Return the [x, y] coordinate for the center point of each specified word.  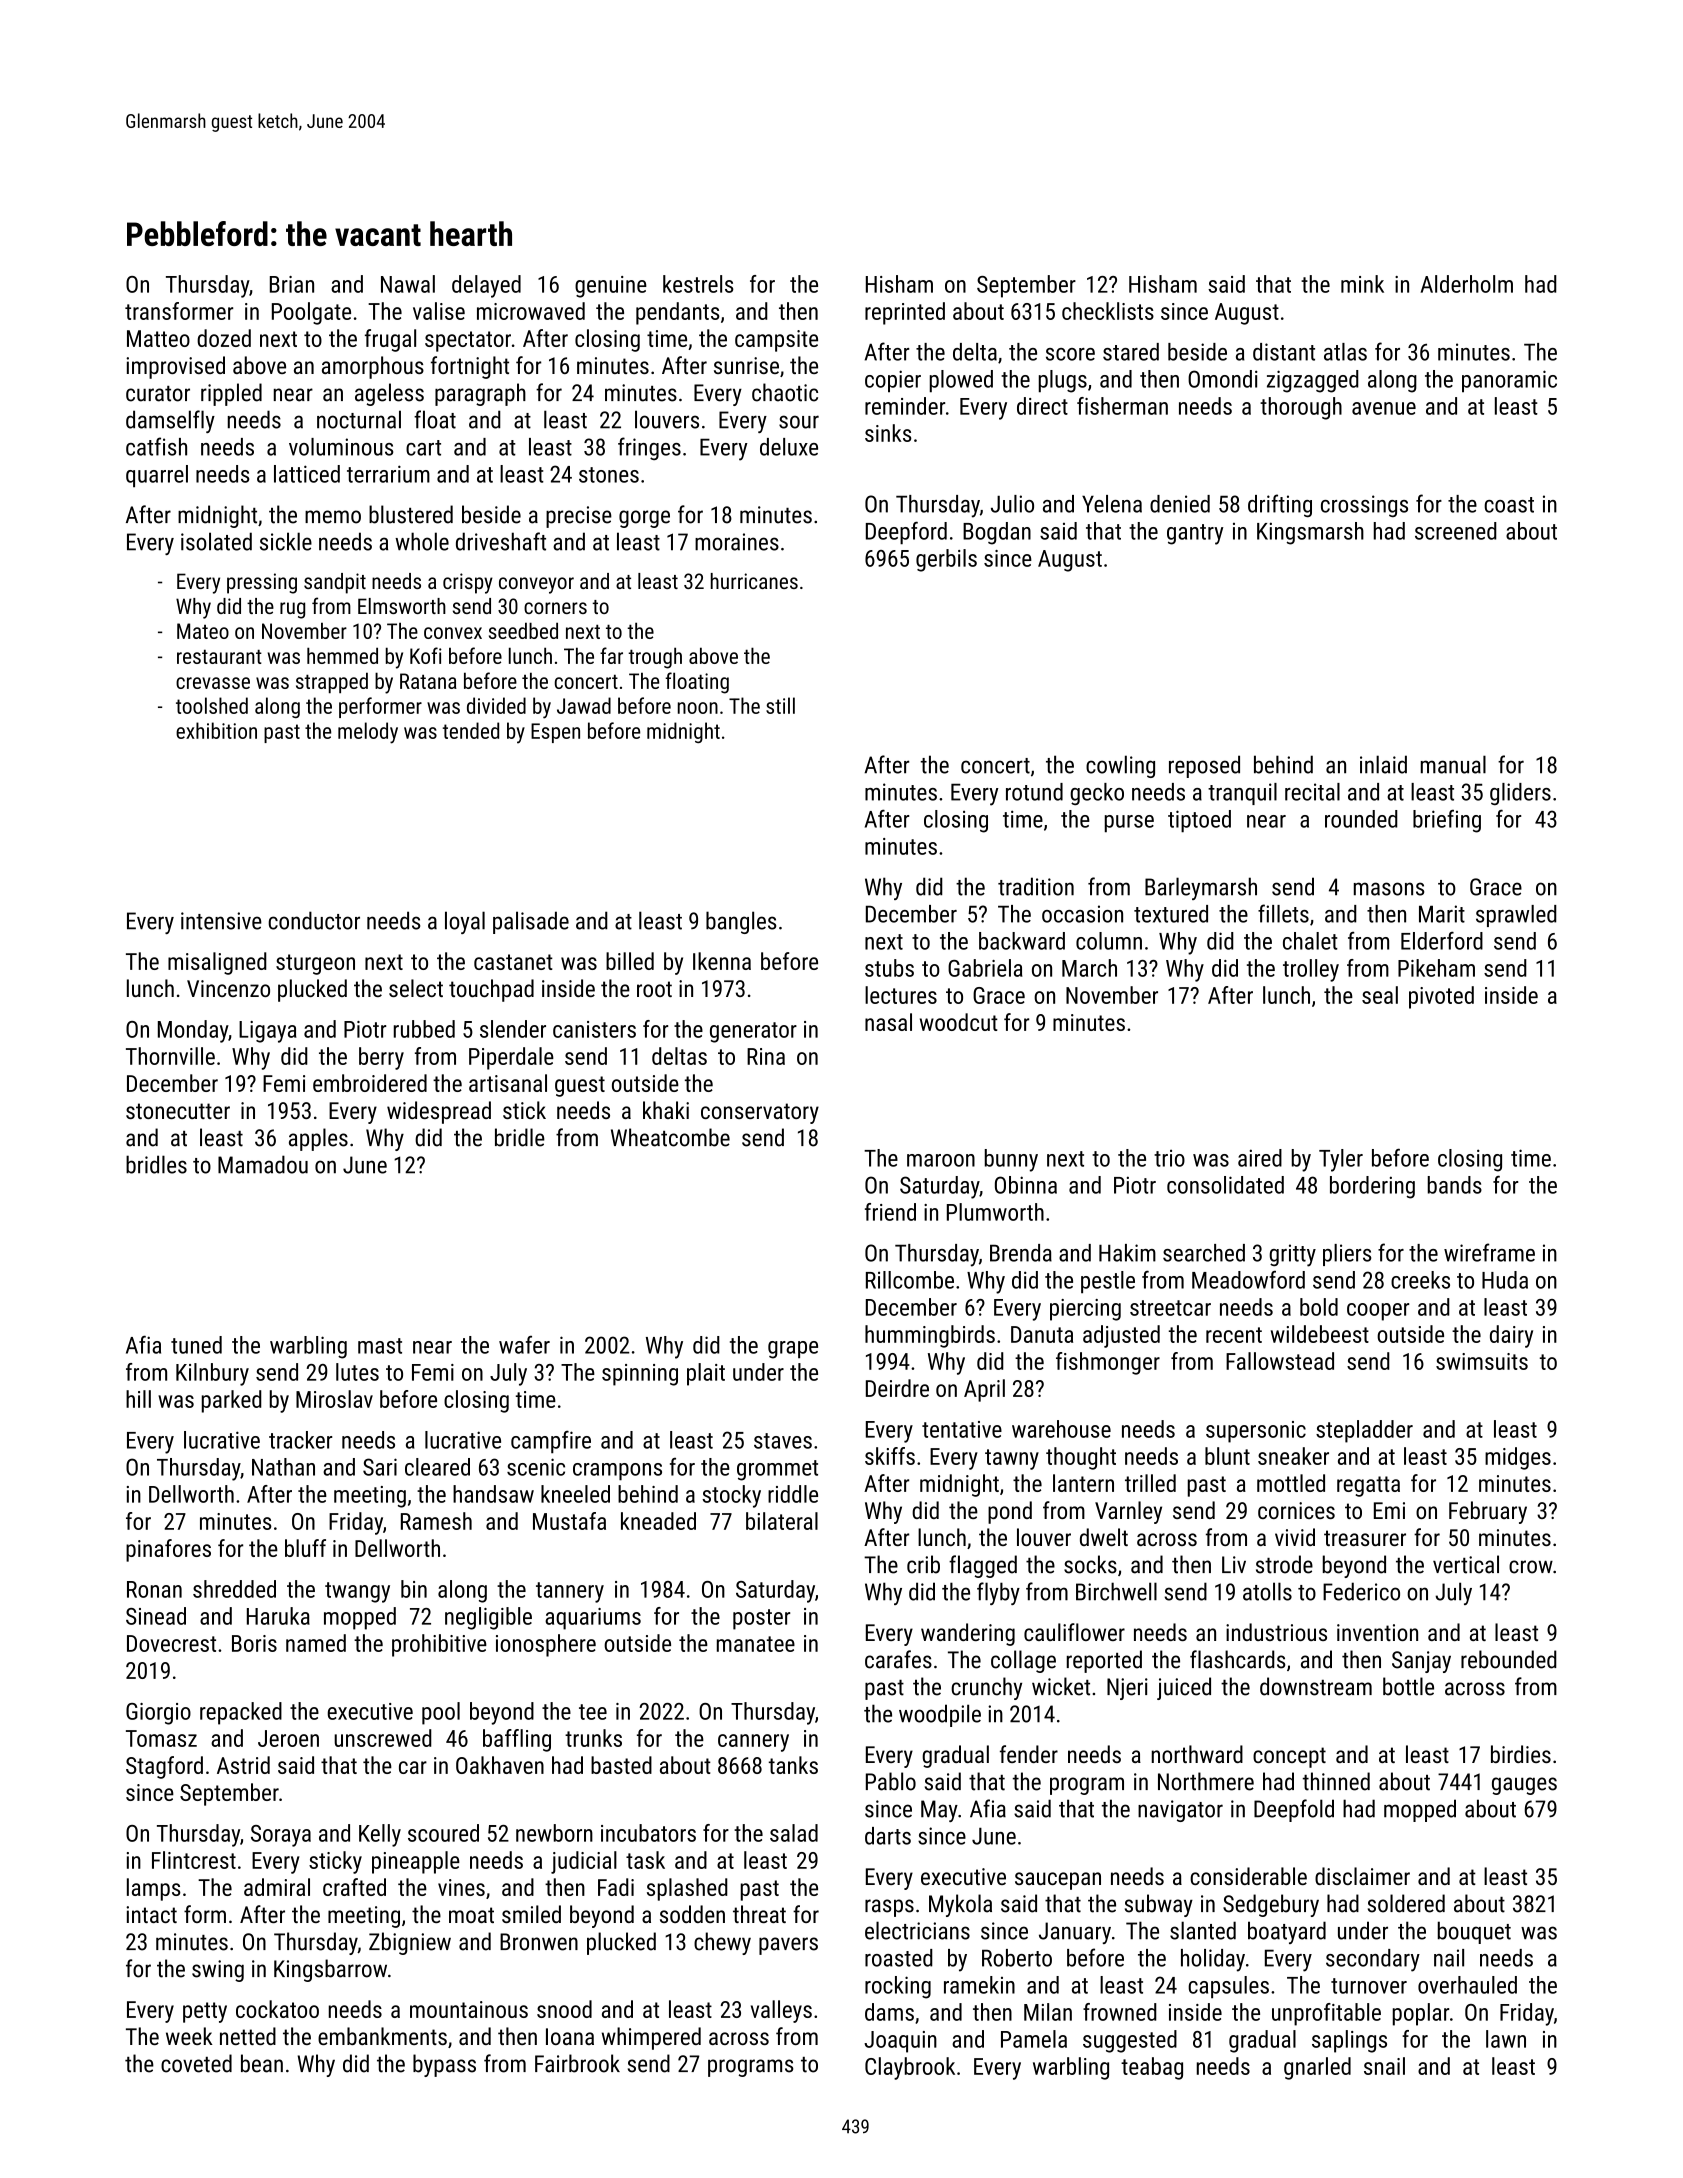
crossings [1364, 506]
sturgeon [315, 964]
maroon [941, 1160]
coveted [196, 2063]
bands [1455, 1185]
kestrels [698, 284]
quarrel [157, 476]
